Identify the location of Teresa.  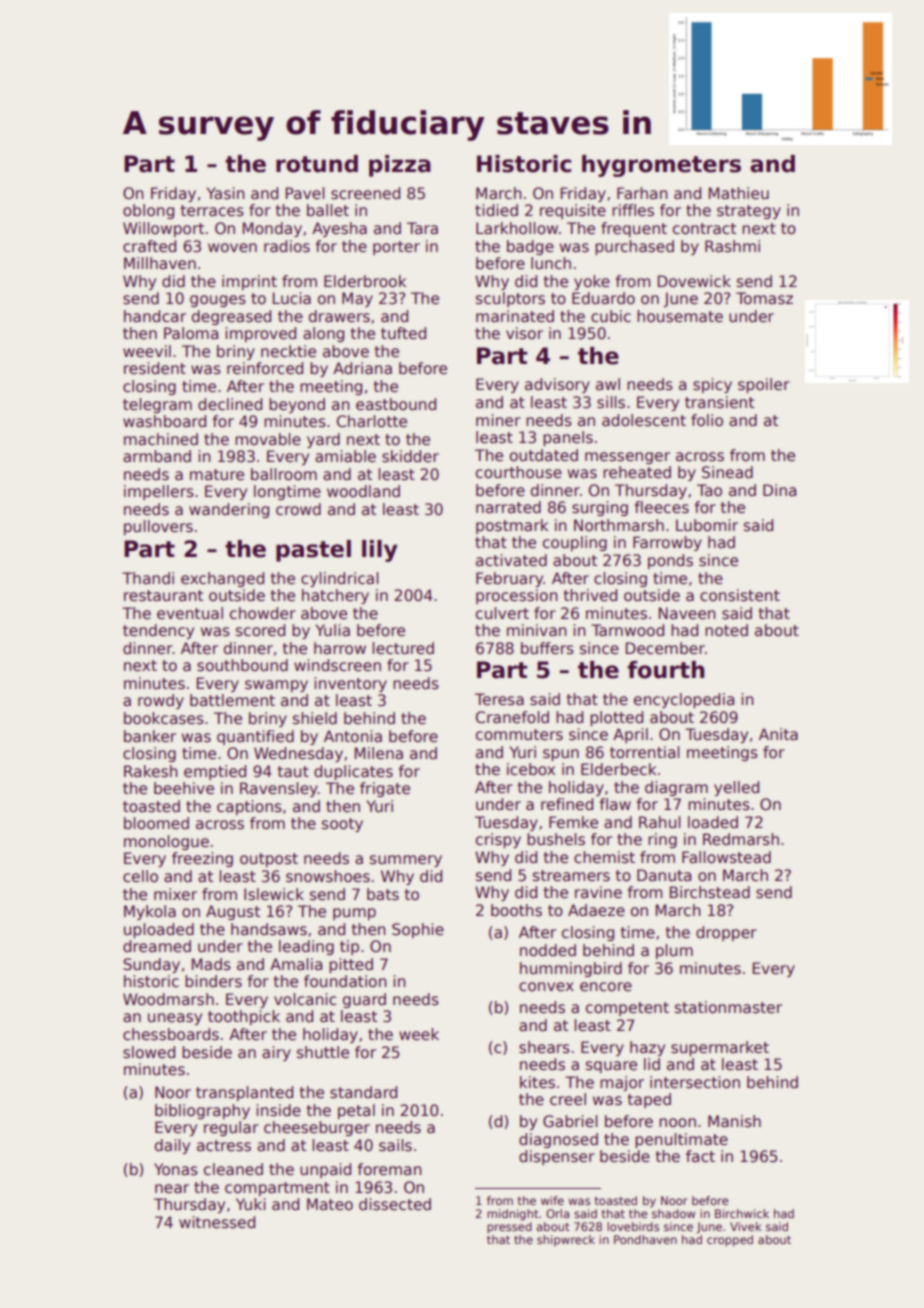
(499, 699).
